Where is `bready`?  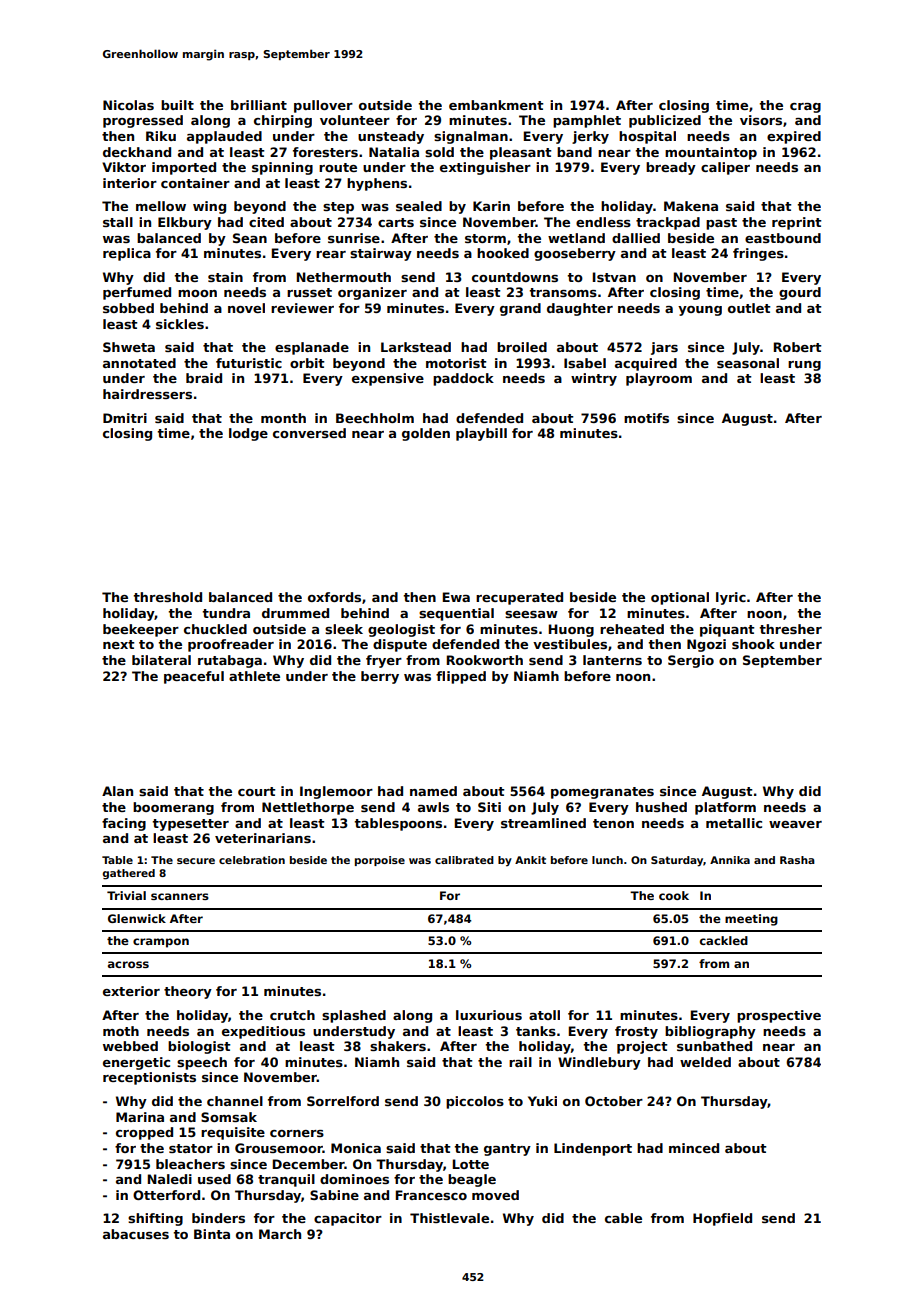
bready is located at coordinates (671, 168).
